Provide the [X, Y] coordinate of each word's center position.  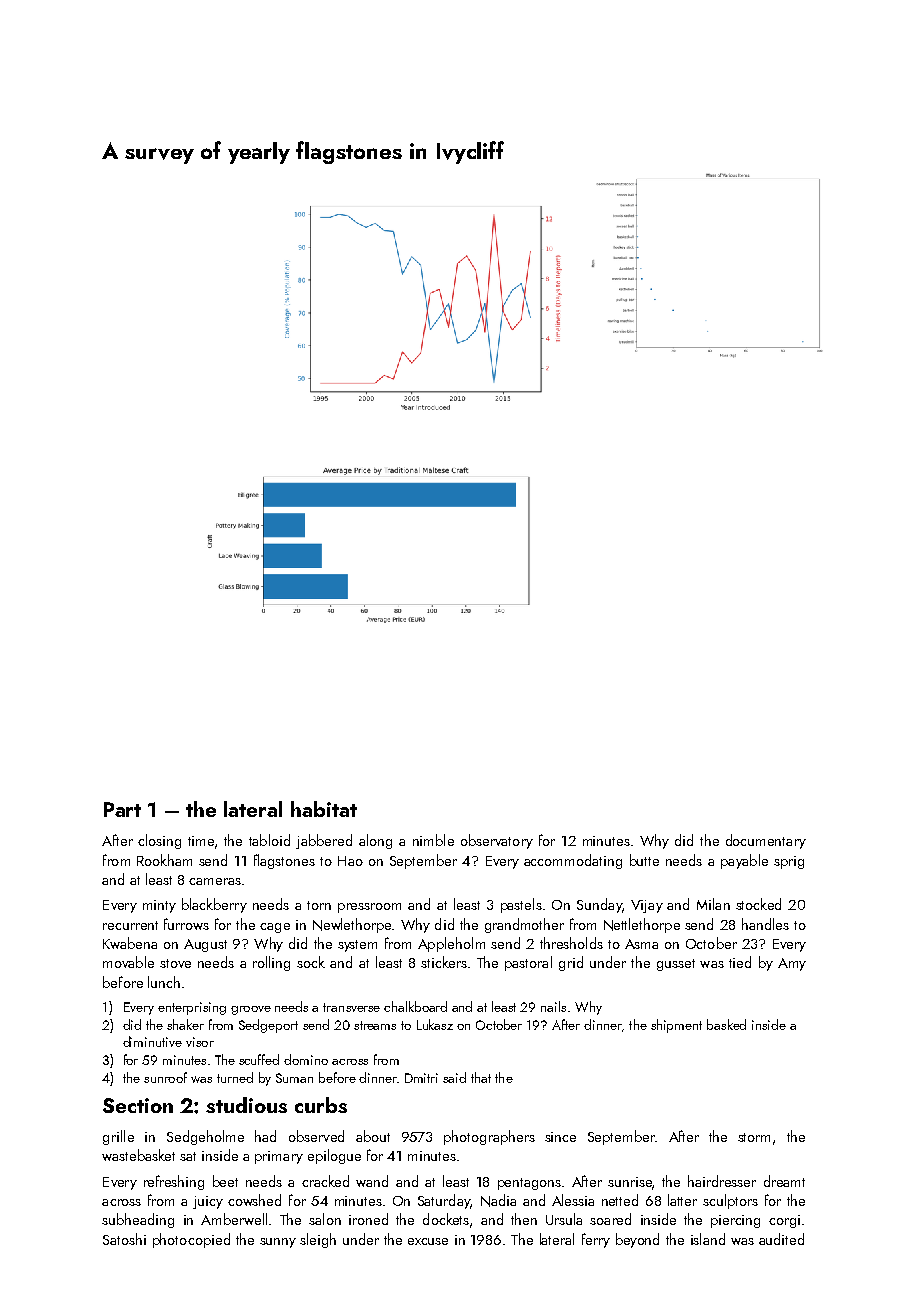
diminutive [152, 1041]
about [373, 1136]
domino [306, 1059]
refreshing [174, 1182]
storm [754, 1137]
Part [122, 809]
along [375, 841]
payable [744, 861]
